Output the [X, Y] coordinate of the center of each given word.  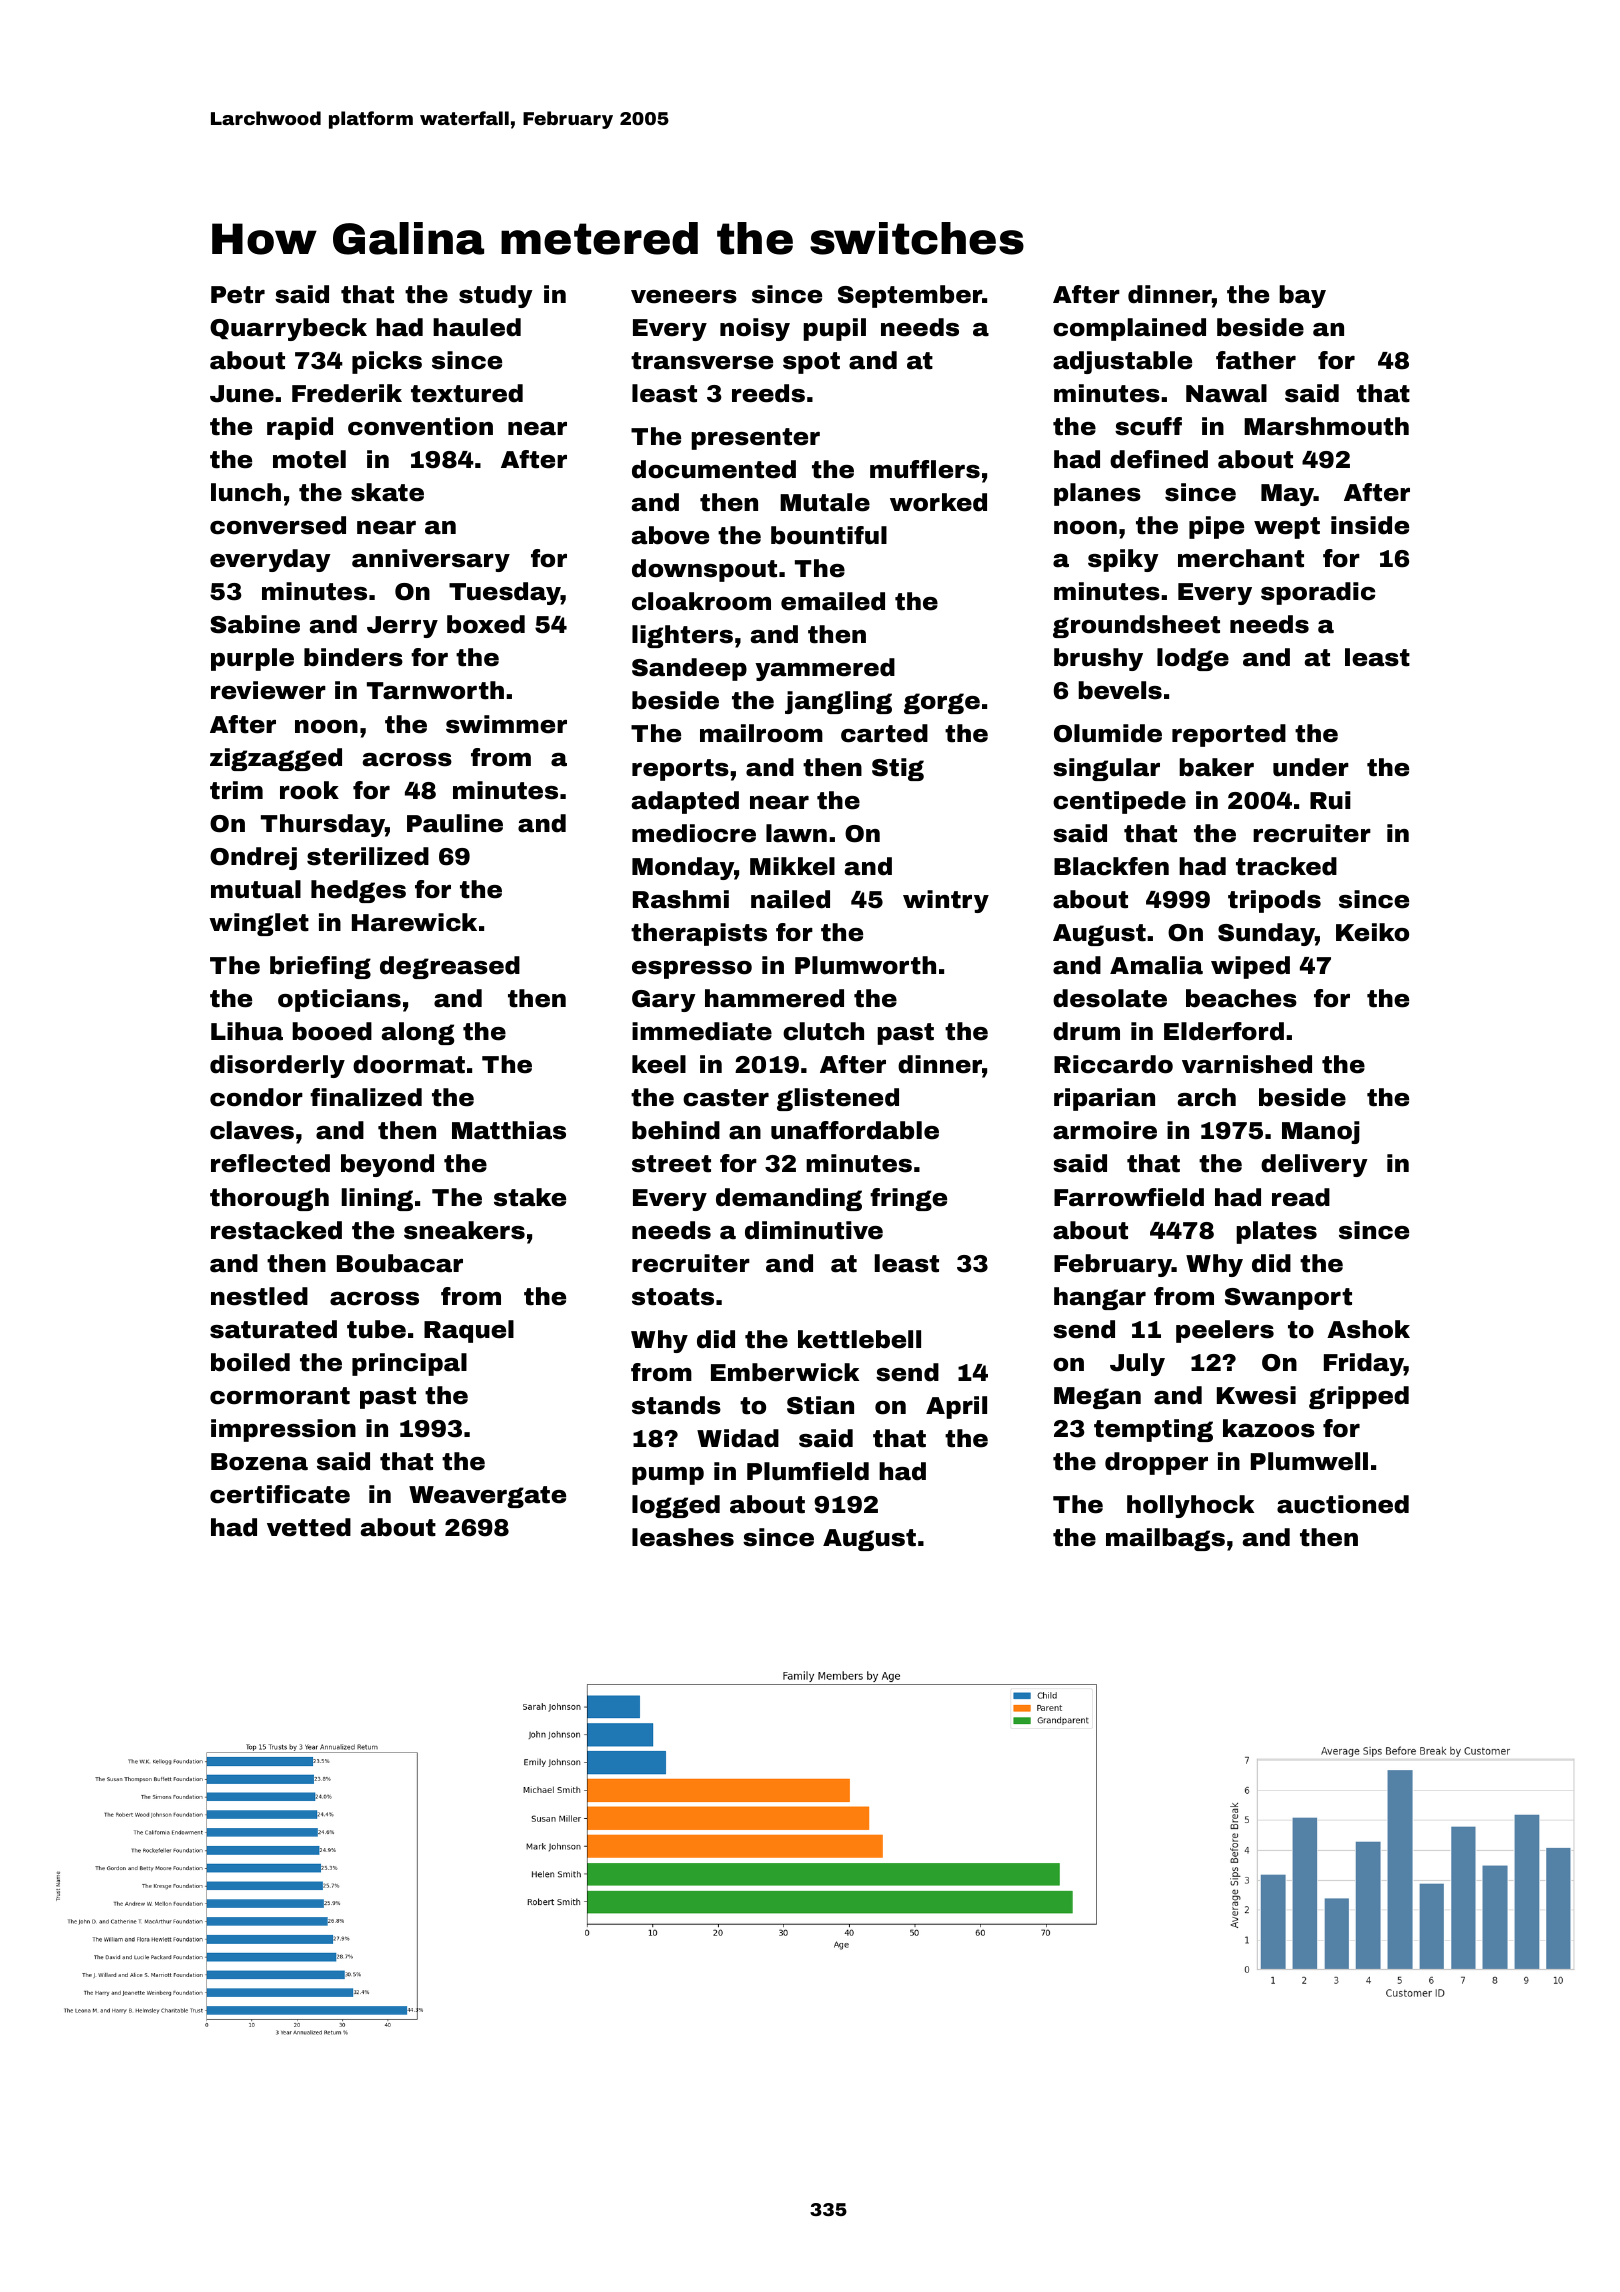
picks [387, 362]
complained [1129, 329]
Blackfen [1111, 866]
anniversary [431, 560]
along [418, 1033]
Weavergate [487, 1497]
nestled [259, 1296]
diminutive [814, 1230]
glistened [838, 1099]
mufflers [925, 469]
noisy [755, 329]
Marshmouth [1326, 426]
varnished [1247, 1064]
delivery [1314, 1165]
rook [309, 790]
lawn [796, 833]
